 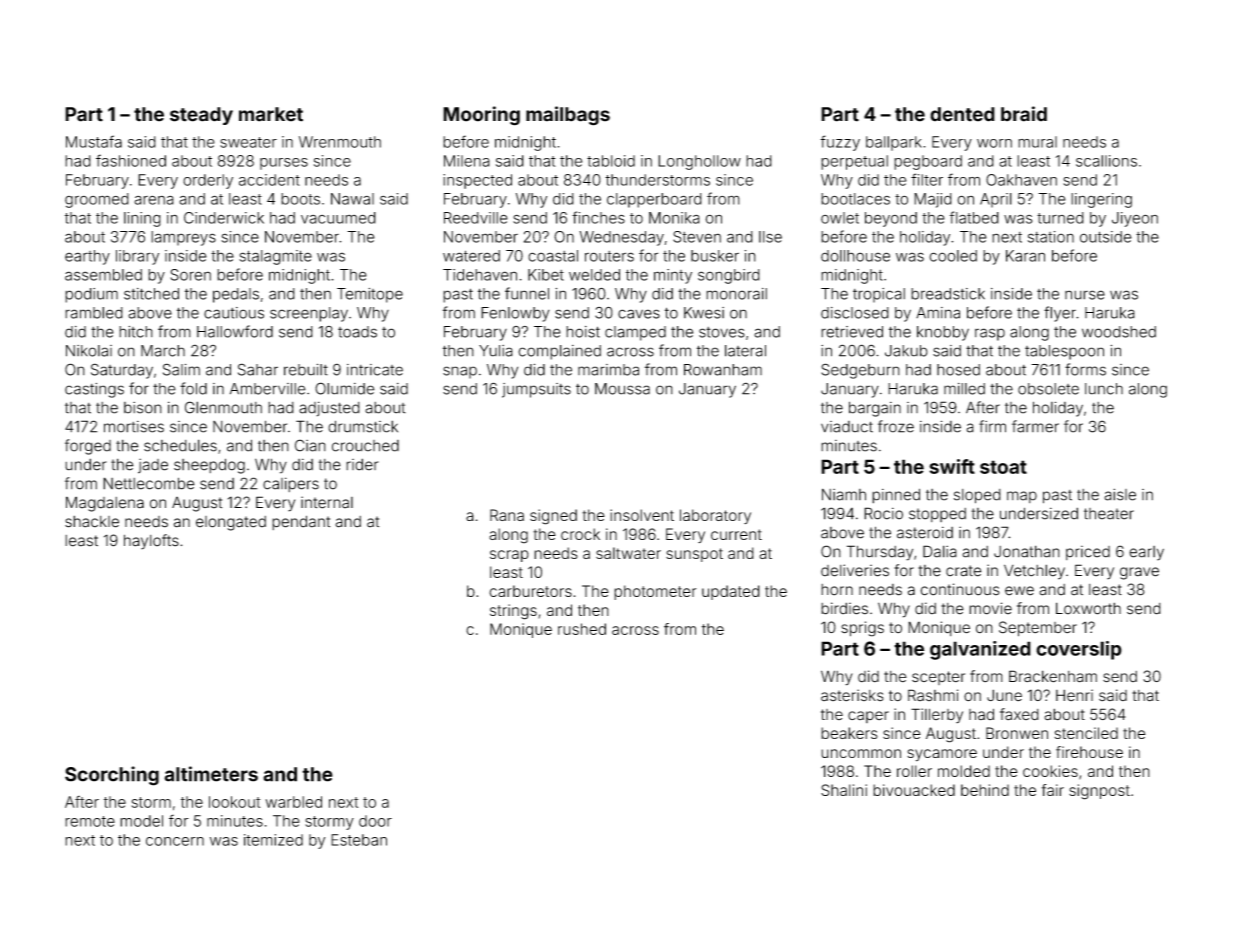 I want to click on Mooring, so click(x=481, y=116).
